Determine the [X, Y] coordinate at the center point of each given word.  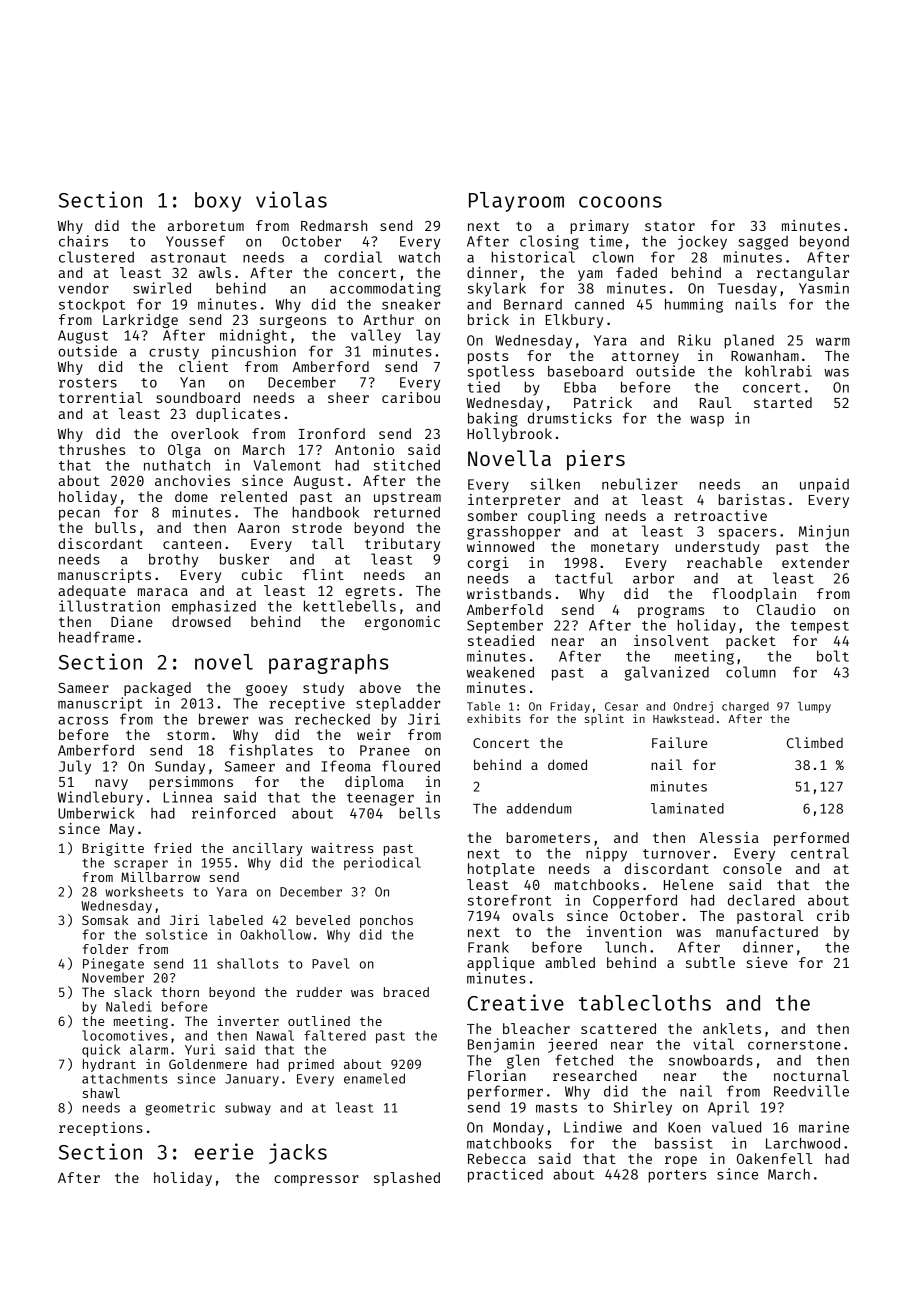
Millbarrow [160, 877]
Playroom [516, 202]
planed [749, 341]
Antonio [364, 449]
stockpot [92, 305]
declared [761, 900]
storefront [509, 900]
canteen [192, 544]
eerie [224, 1151]
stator [670, 226]
